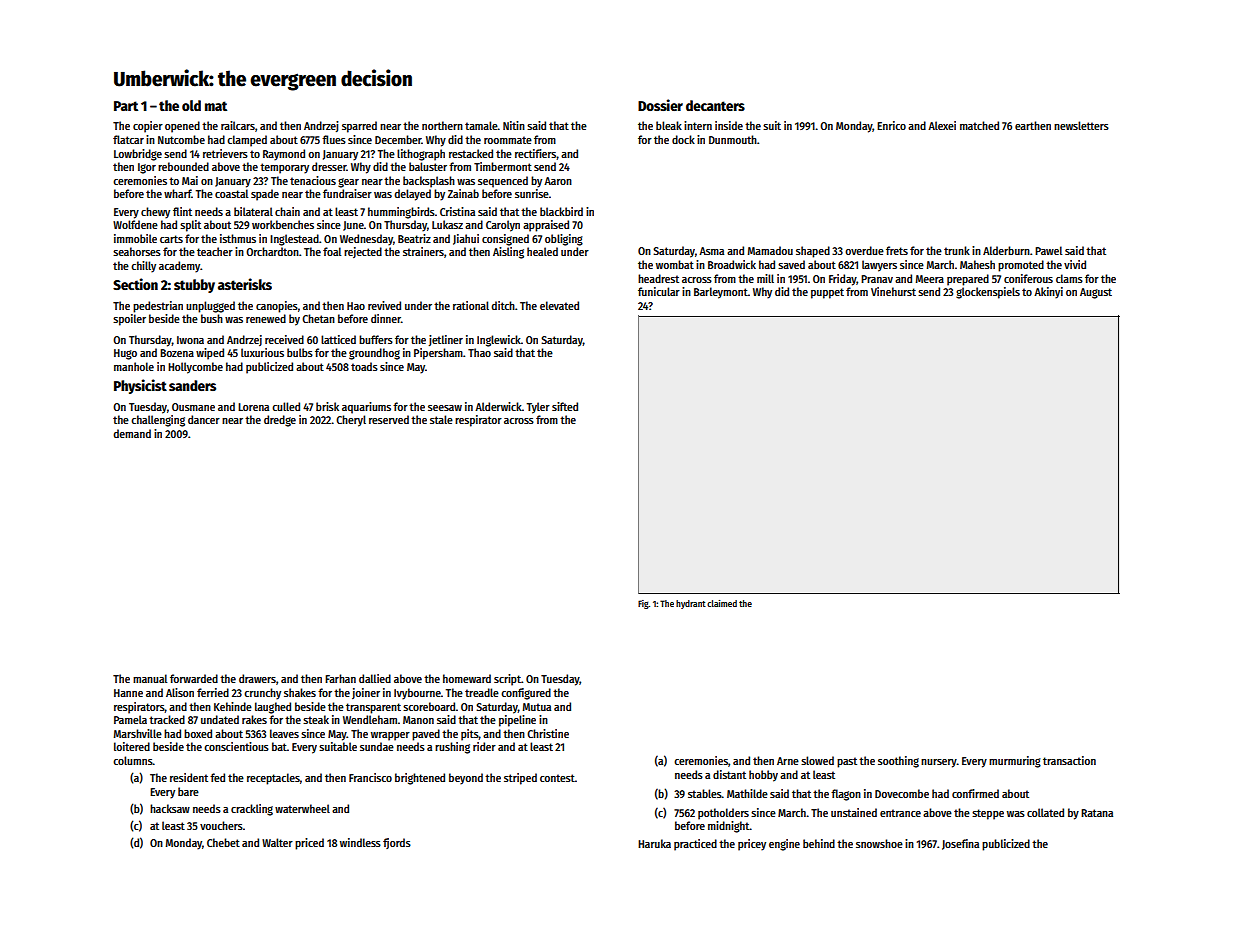 Image resolution: width=1233 pixels, height=952 pixels. What do you see at coordinates (1081, 125) in the image?
I see `newsletters` at bounding box center [1081, 125].
